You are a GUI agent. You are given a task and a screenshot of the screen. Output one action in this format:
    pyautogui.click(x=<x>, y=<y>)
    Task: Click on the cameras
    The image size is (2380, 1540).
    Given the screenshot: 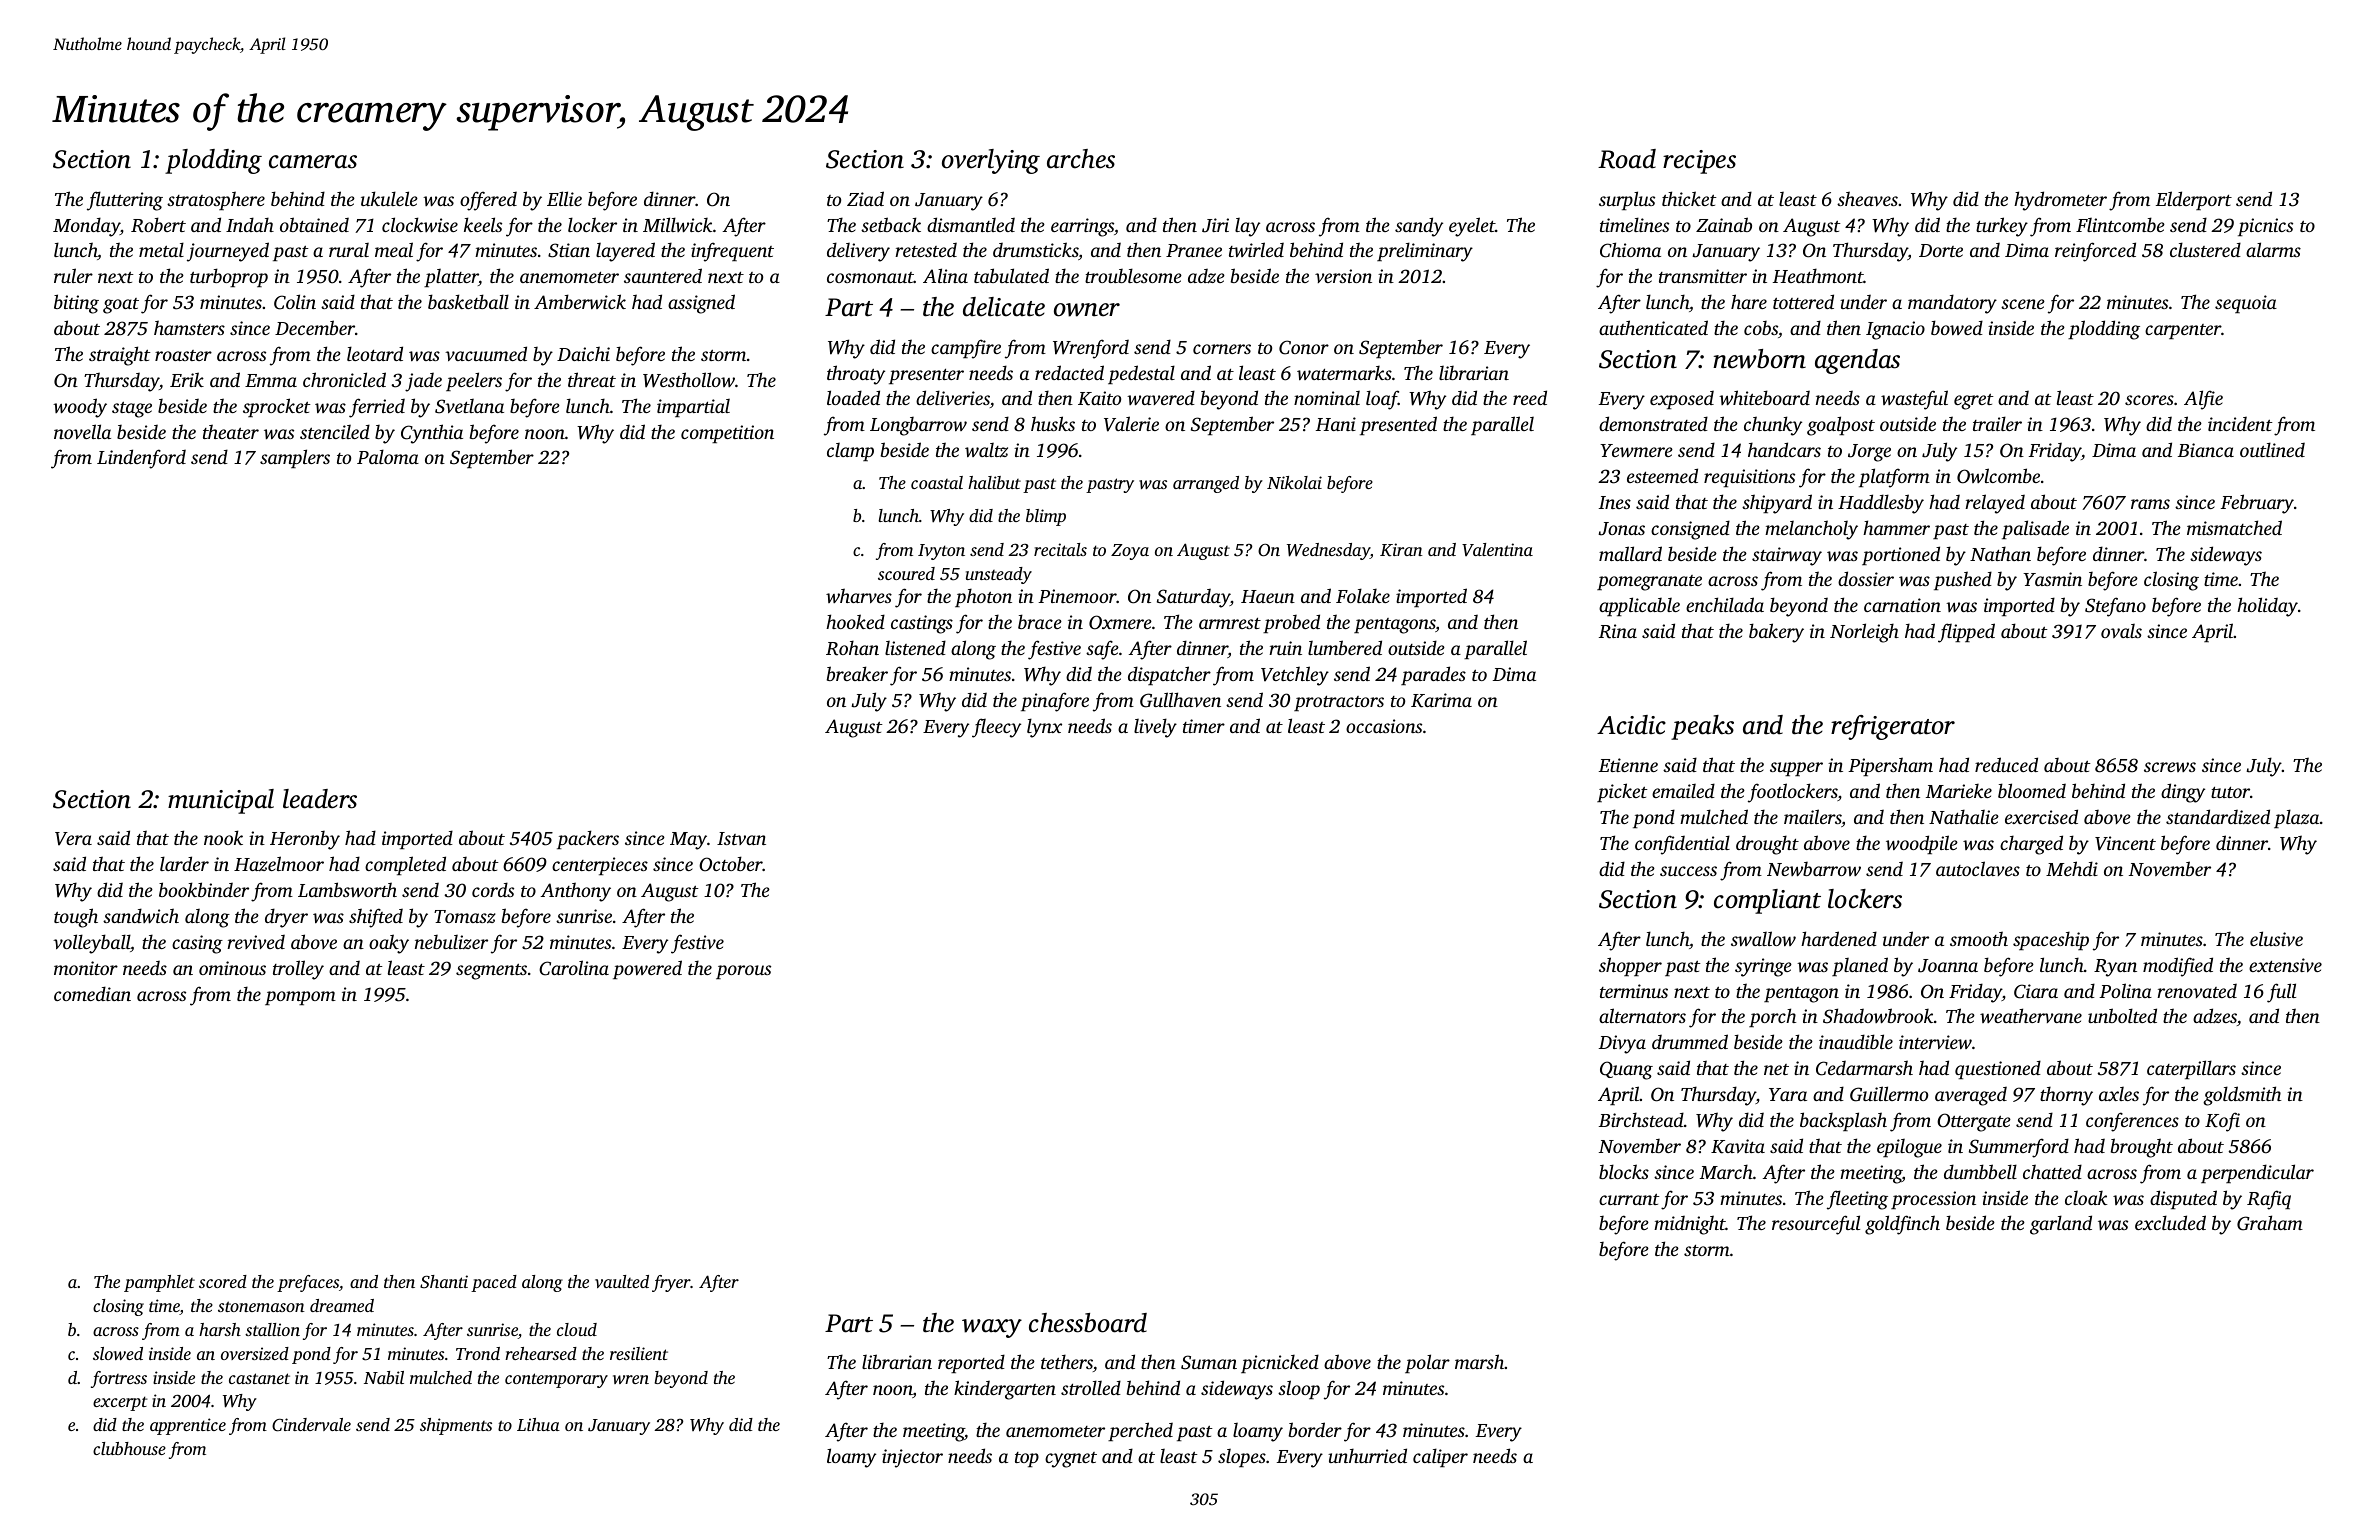 What is the action you would take?
    pyautogui.click(x=313, y=162)
